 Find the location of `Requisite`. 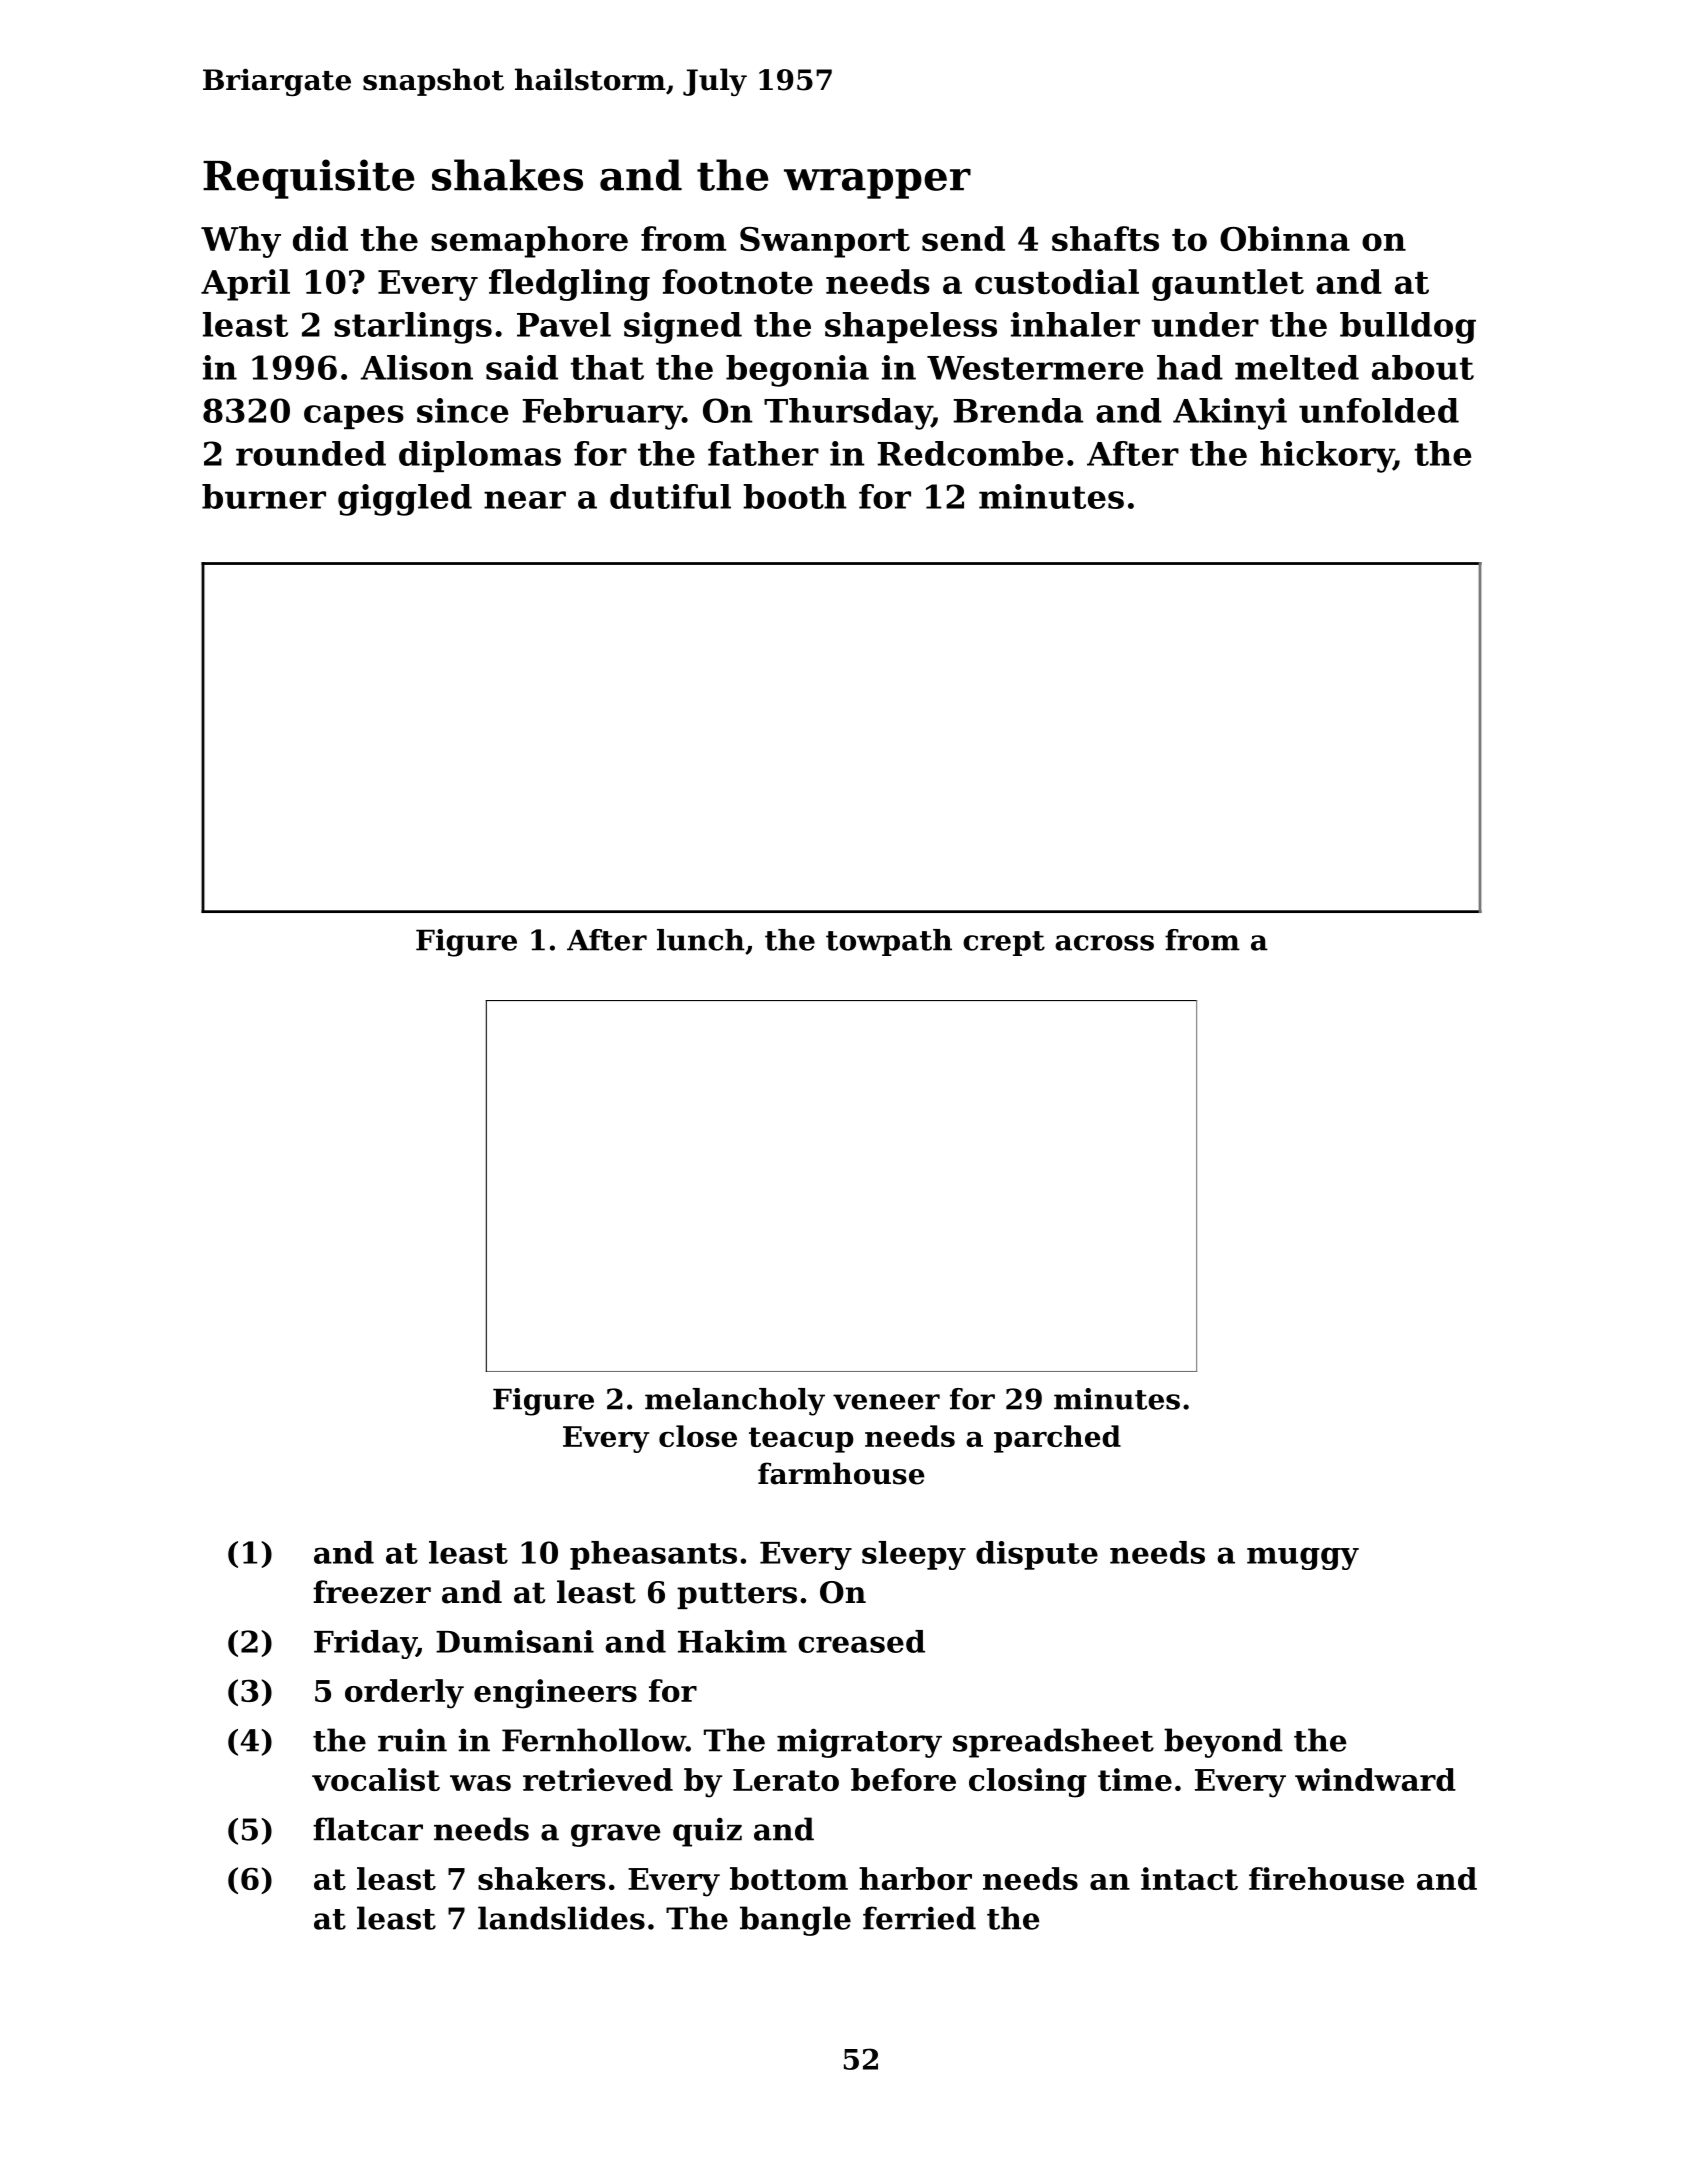

Requisite is located at coordinates (308, 179).
